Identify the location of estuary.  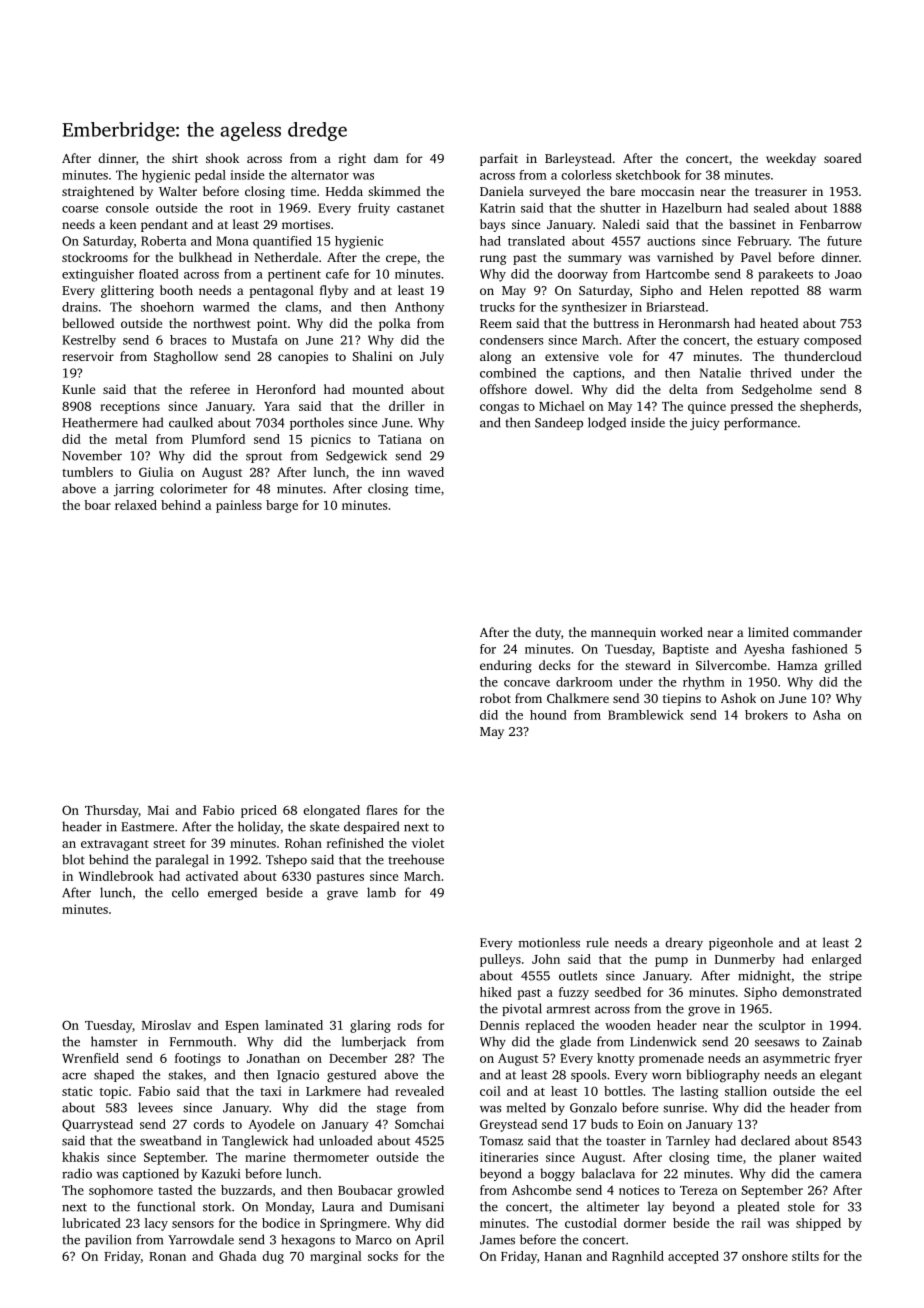
(778, 342).
